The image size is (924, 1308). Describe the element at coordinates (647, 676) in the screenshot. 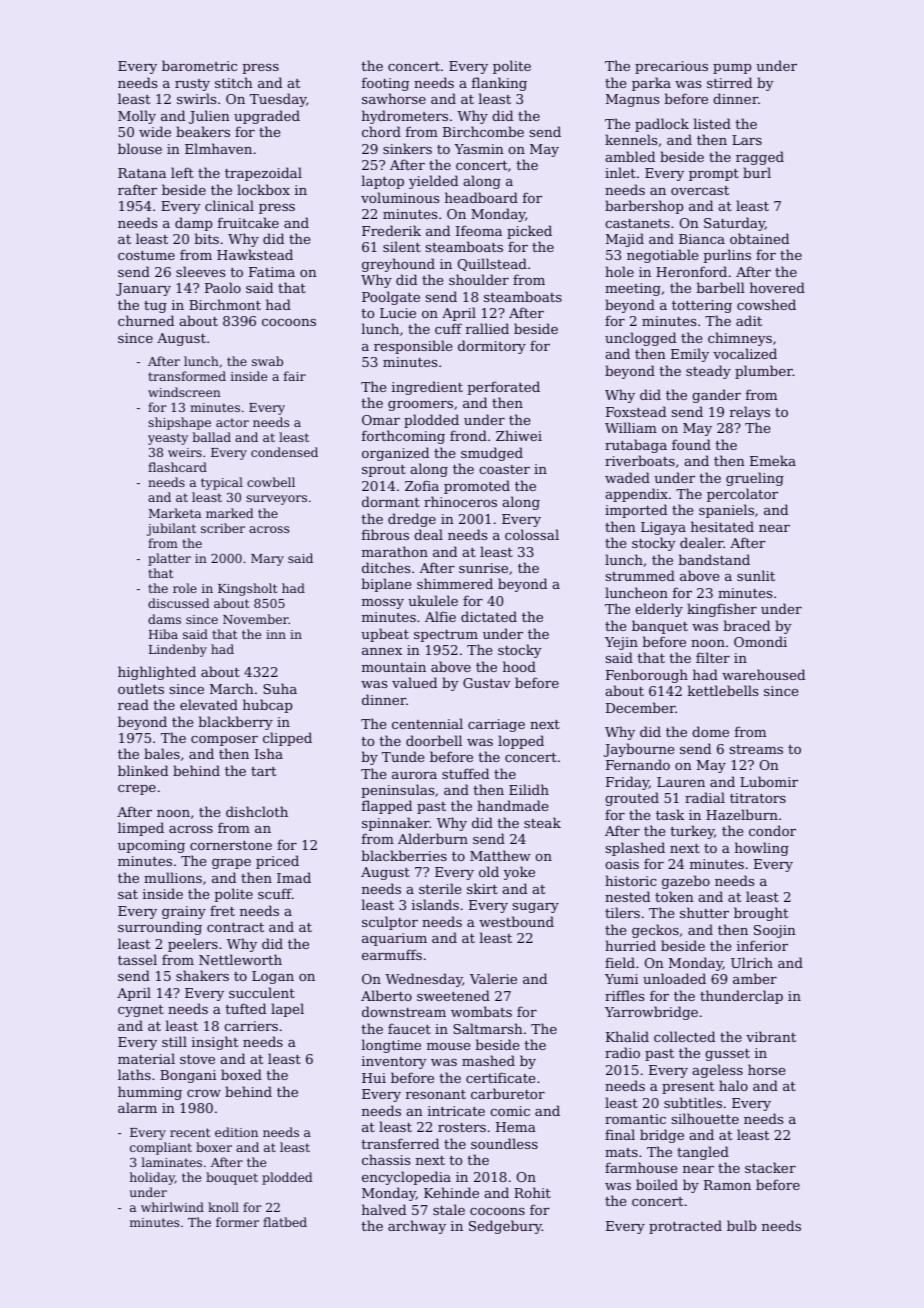

I see `Fenborough` at that location.
